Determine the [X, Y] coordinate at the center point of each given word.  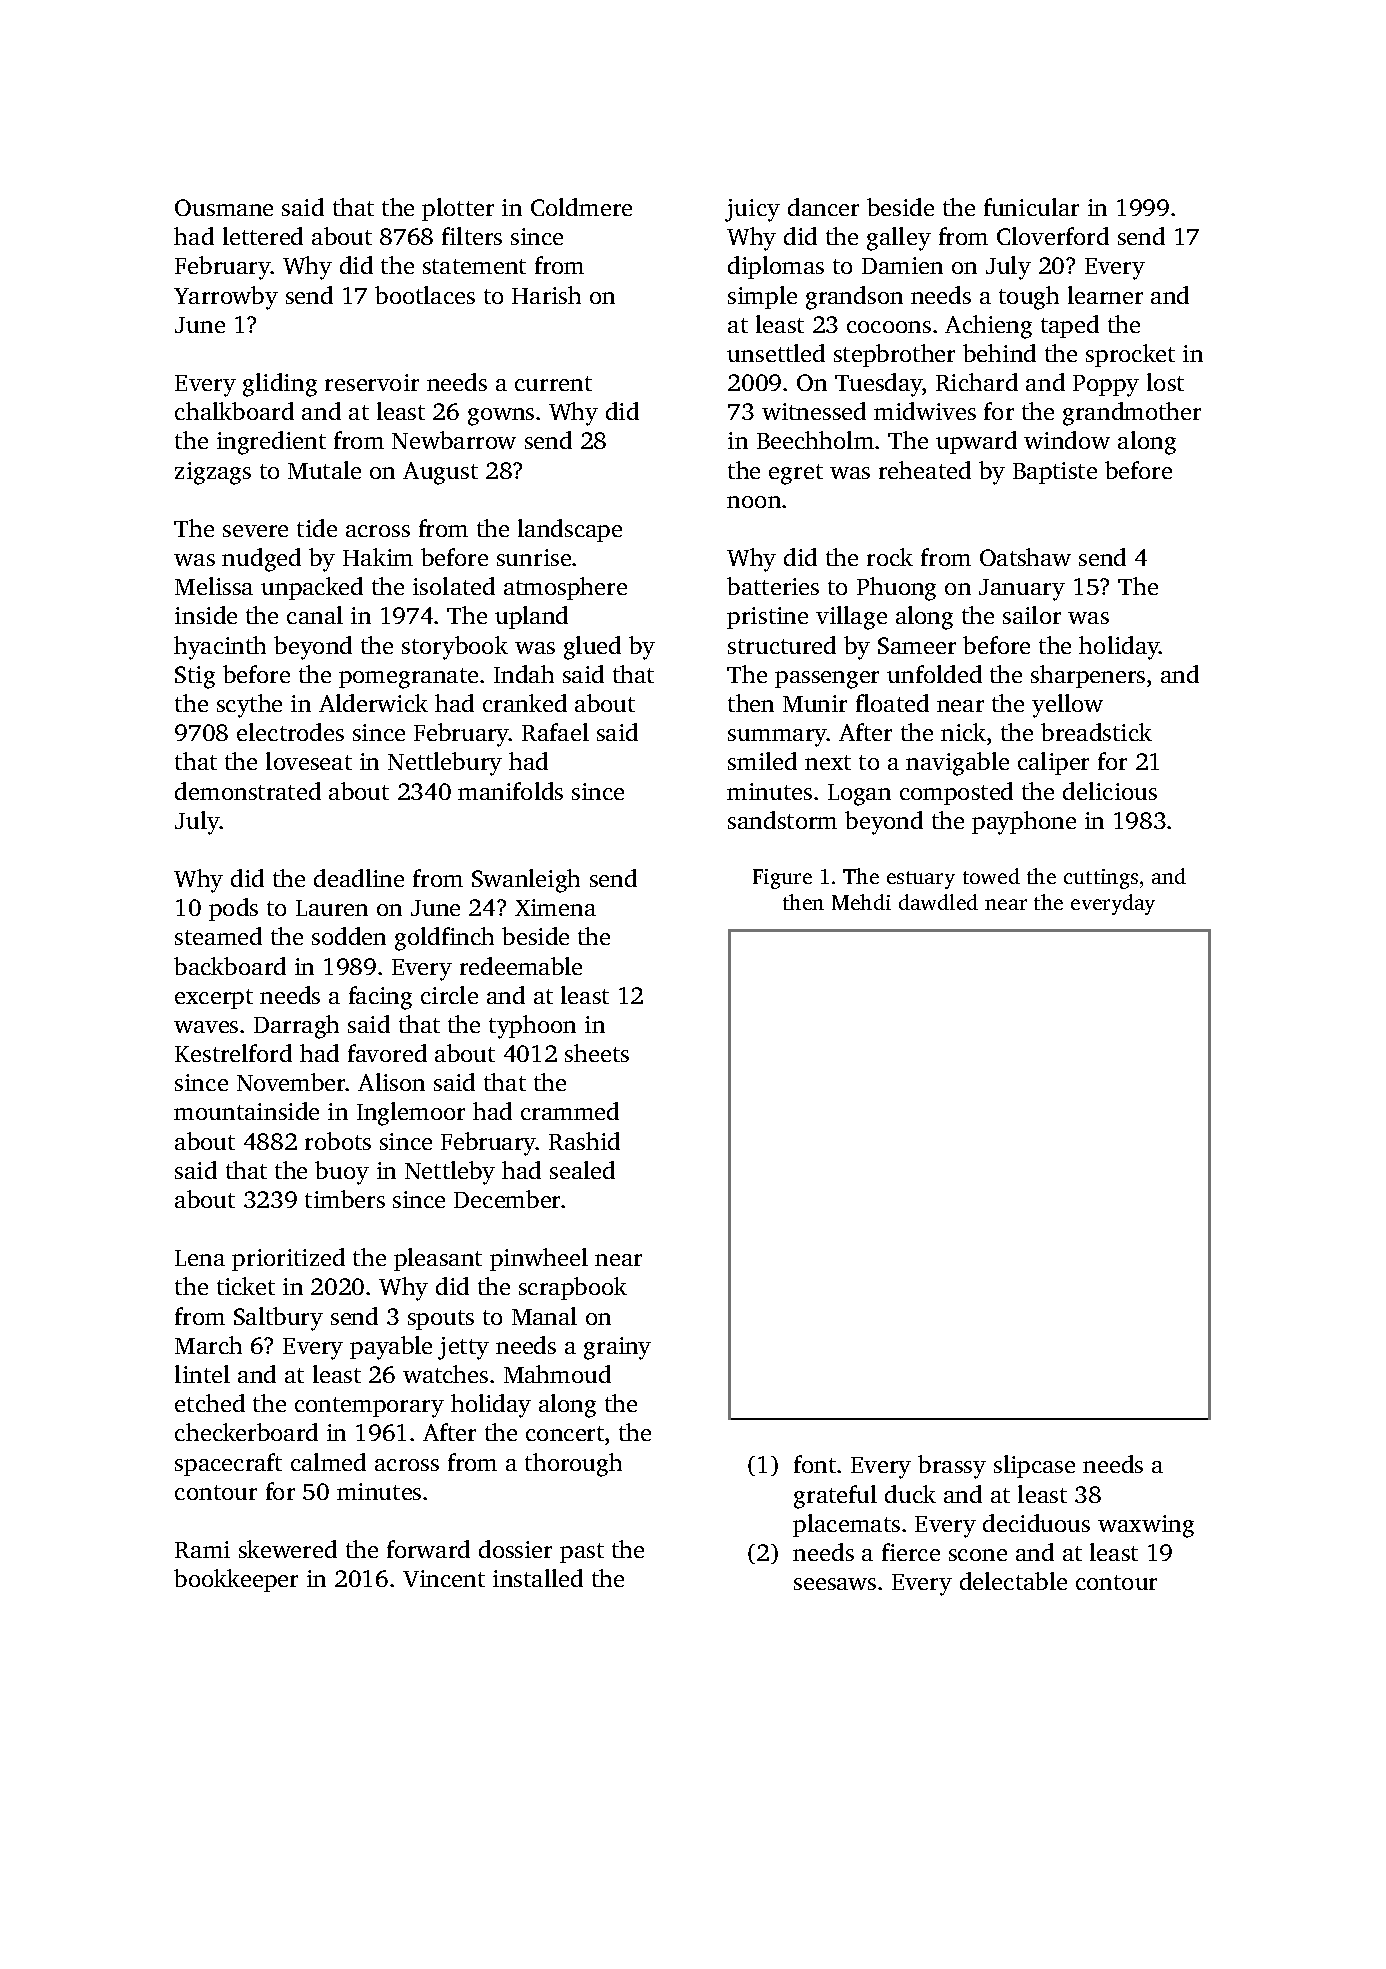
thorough [573, 1465]
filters [472, 236]
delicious [1110, 791]
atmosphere [565, 588]
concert [565, 1433]
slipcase [1034, 1466]
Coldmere [581, 207]
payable [391, 1348]
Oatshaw [1025, 557]
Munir [815, 703]
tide [317, 528]
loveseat [309, 761]
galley [899, 239]
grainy [617, 1348]
